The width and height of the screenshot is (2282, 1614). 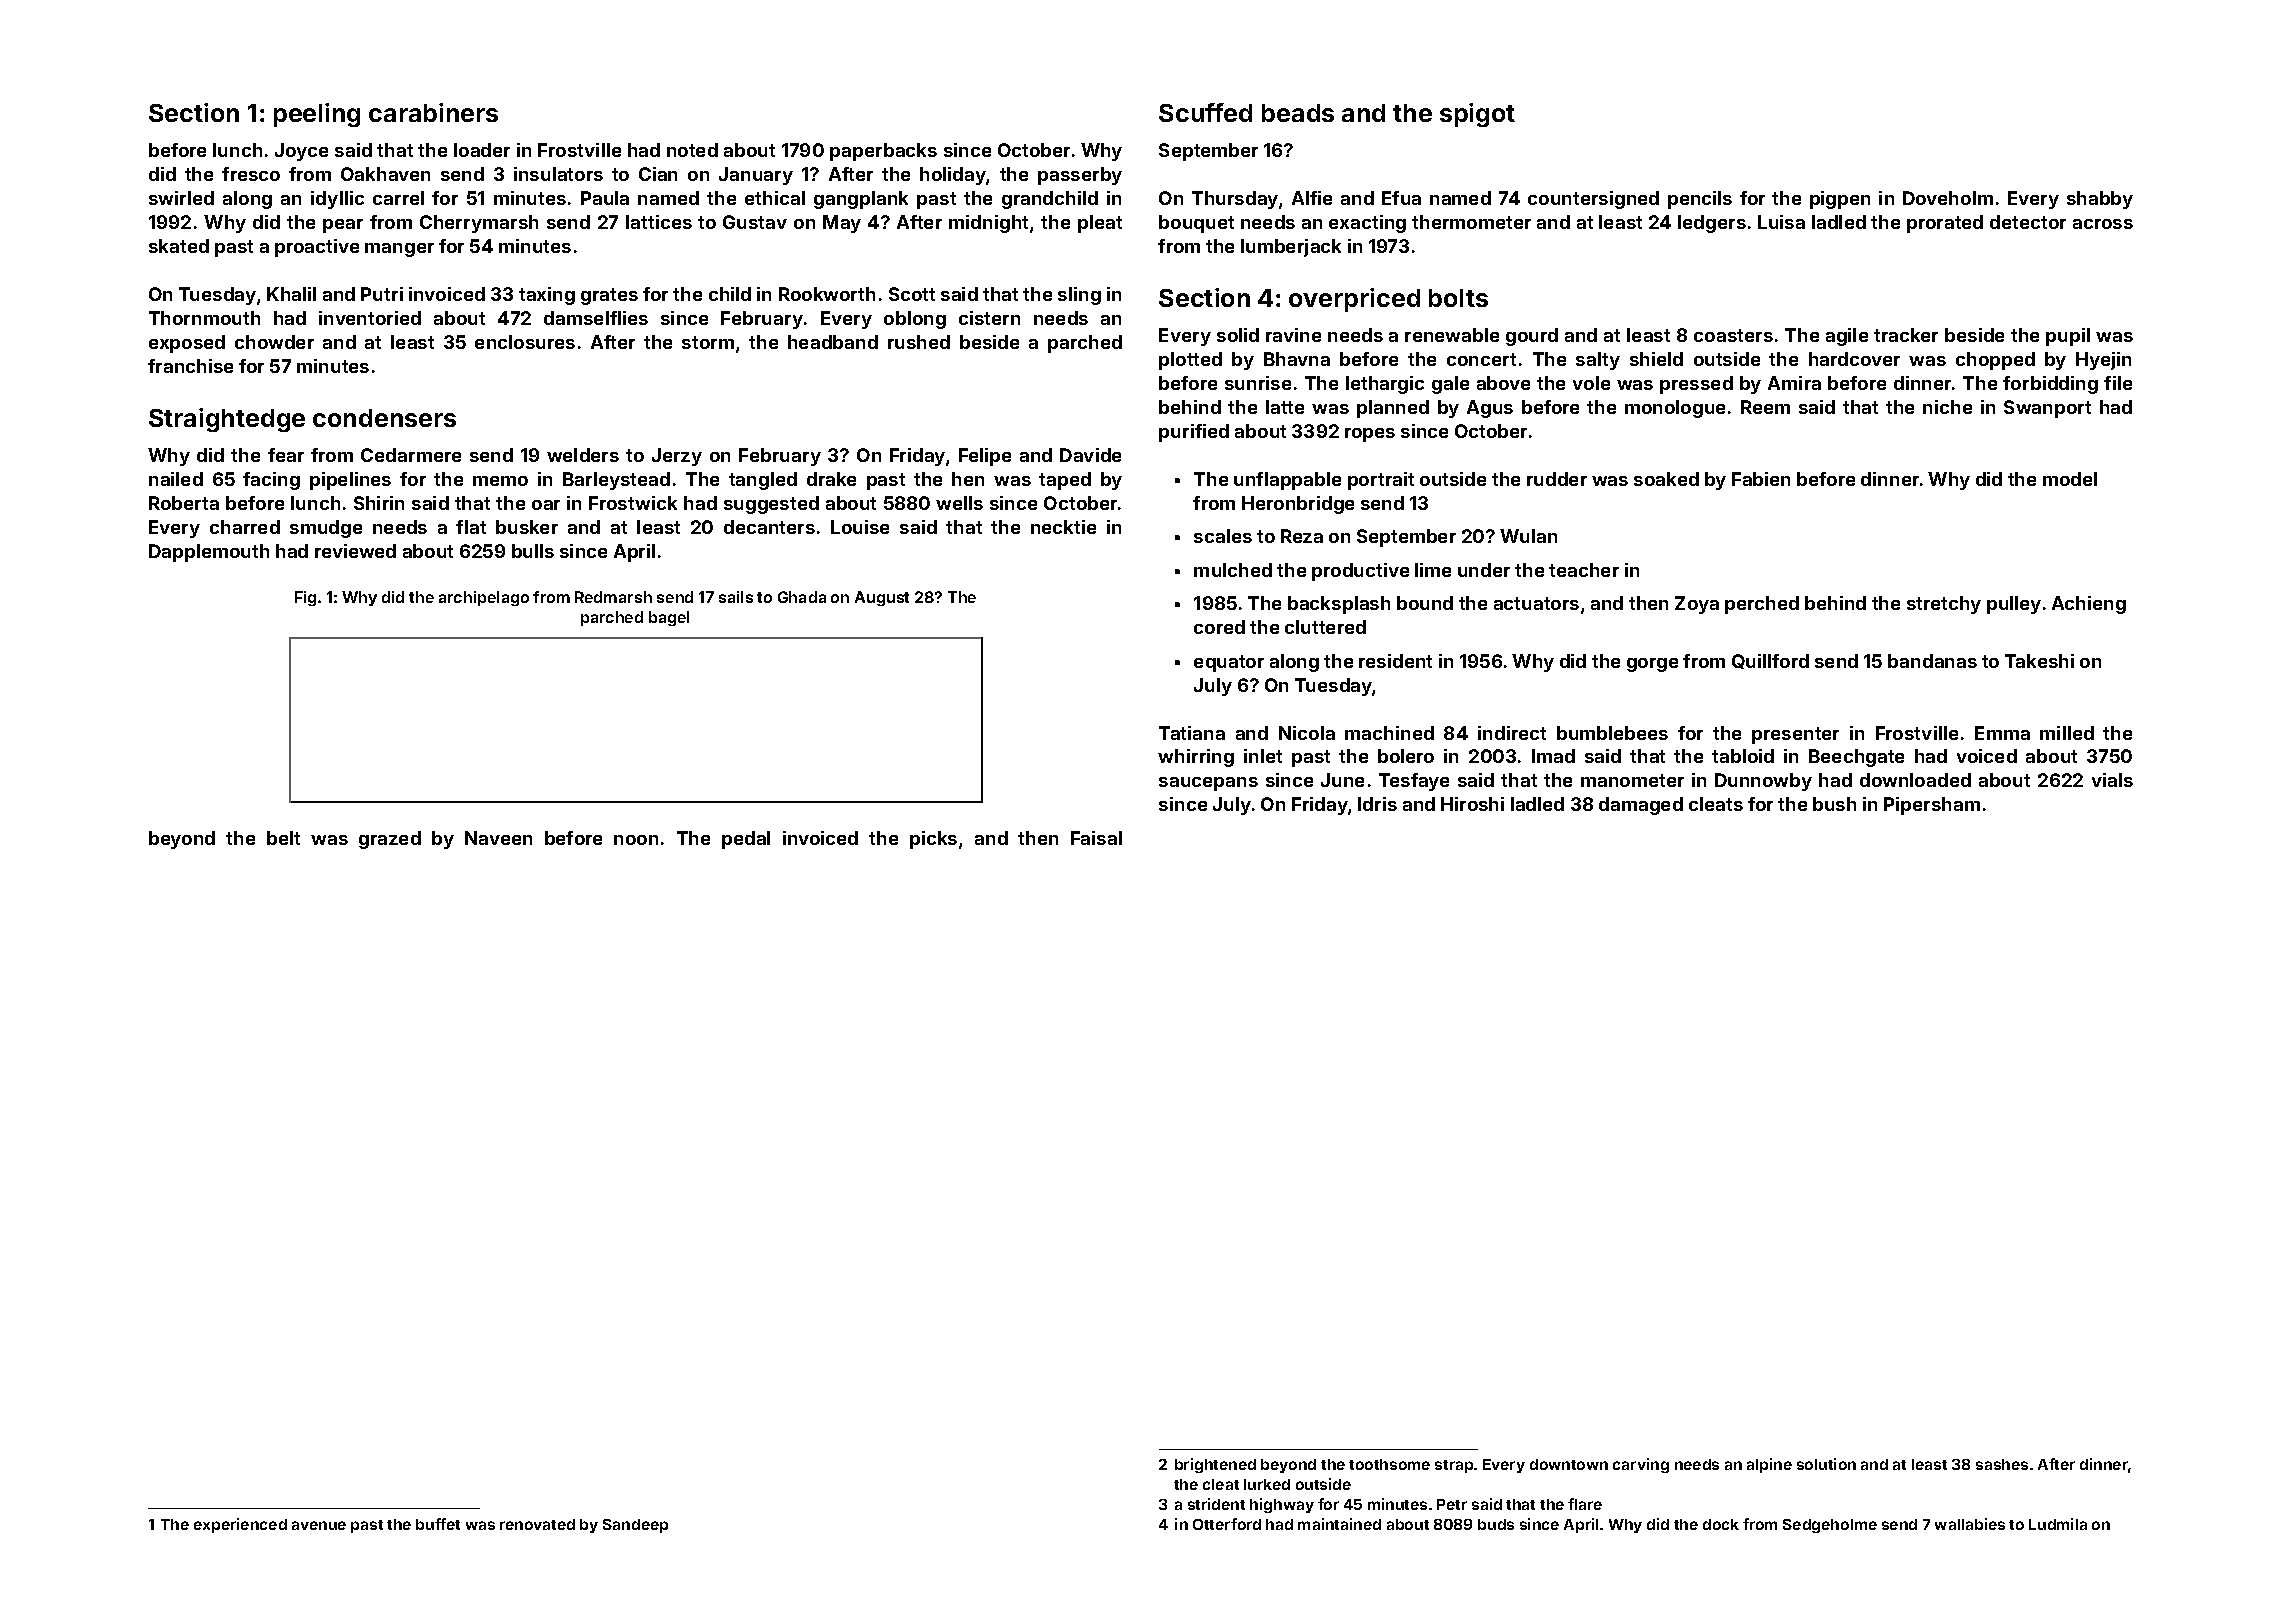 I want to click on midnight, so click(x=988, y=224).
